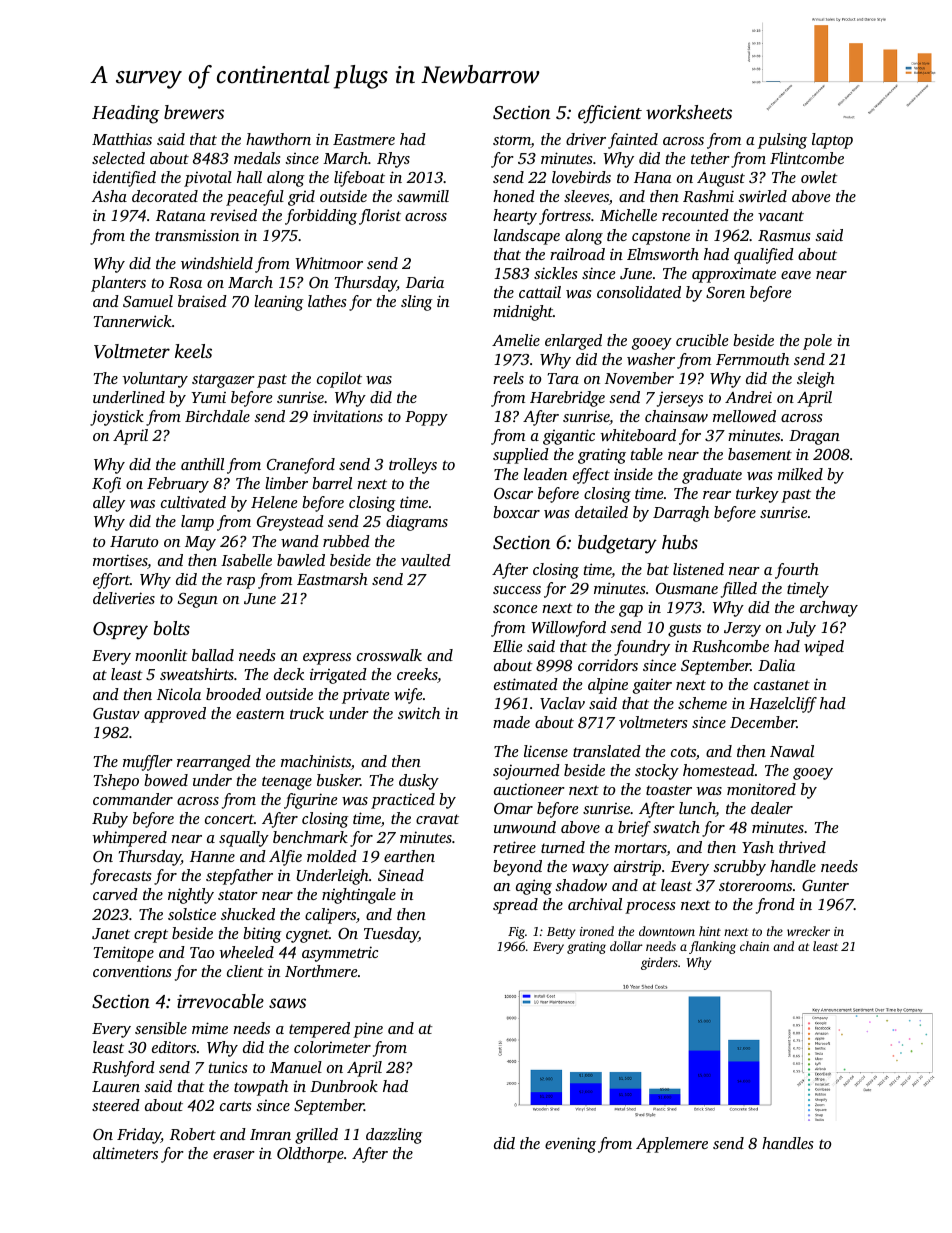 This image has width=952, height=1233. Describe the element at coordinates (562, 703) in the image. I see `Vaclav` at that location.
